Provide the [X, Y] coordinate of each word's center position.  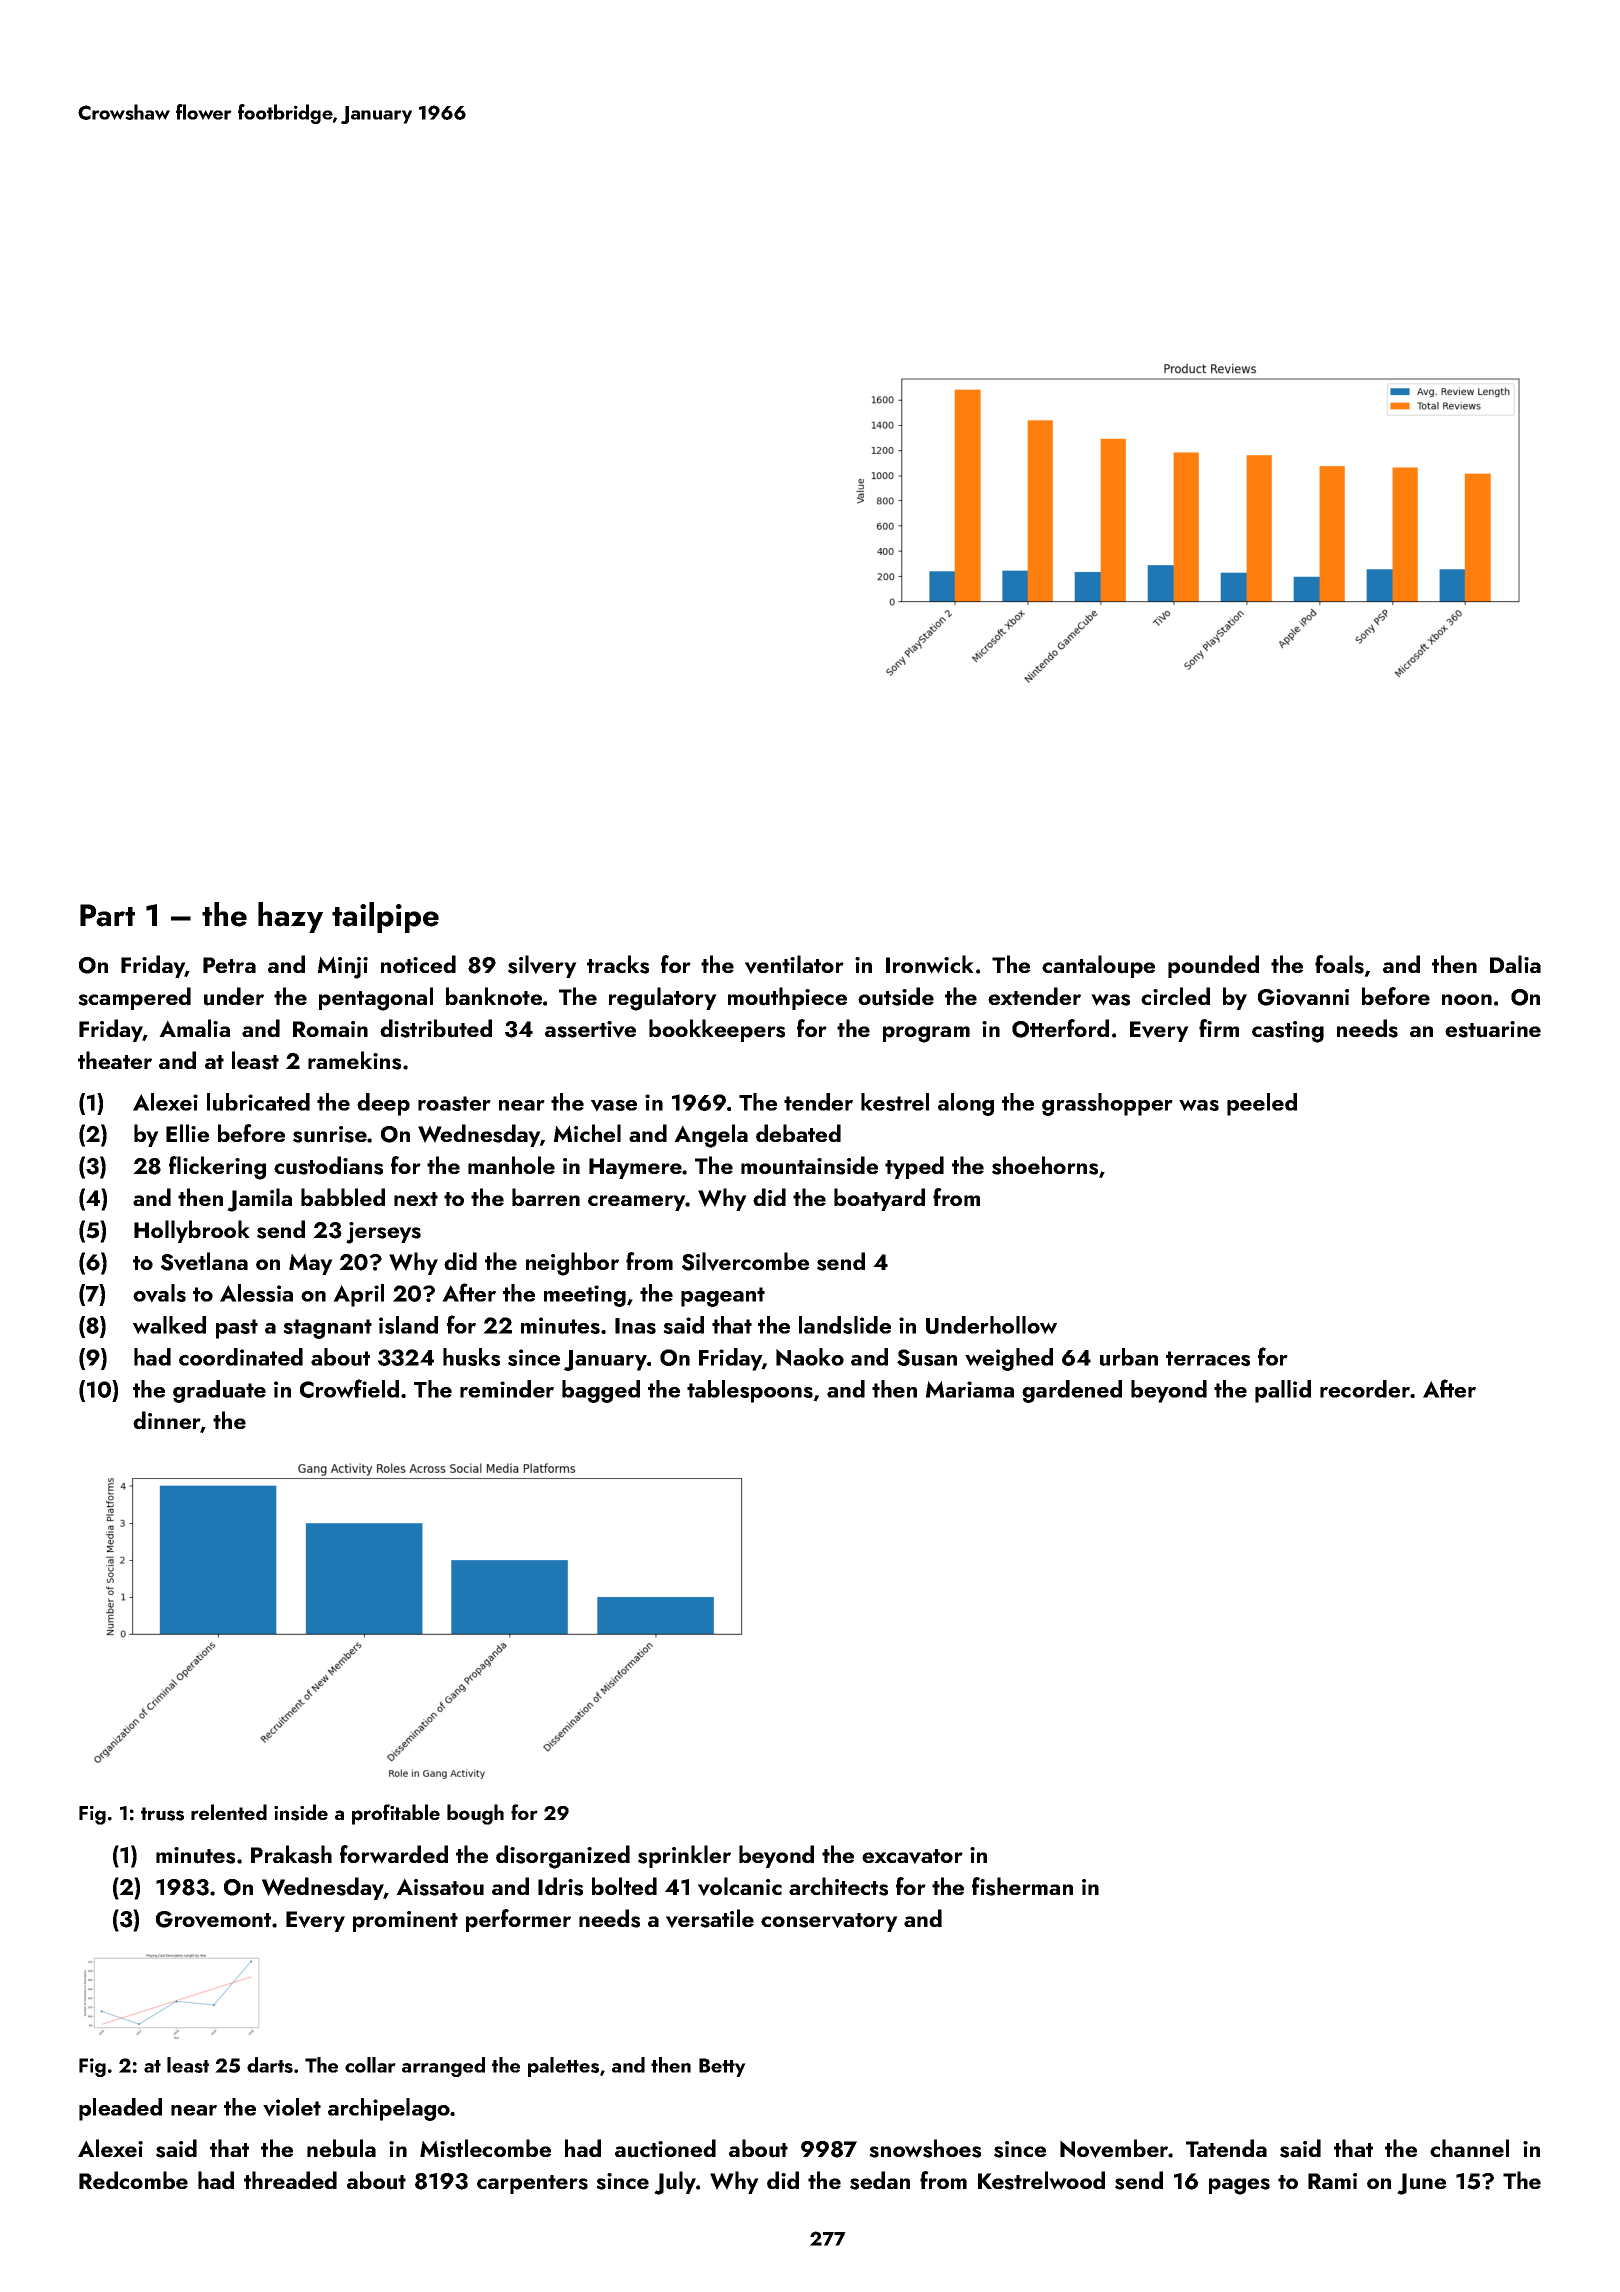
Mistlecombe [485, 2148]
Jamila [259, 1200]
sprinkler [684, 1856]
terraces [1208, 1358]
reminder [507, 1389]
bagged [601, 1391]
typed [914, 1167]
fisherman [1022, 1886]
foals [1339, 964]
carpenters [532, 2184]
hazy [290, 917]
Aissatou [440, 1887]
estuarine [1493, 1029]
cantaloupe [1098, 966]
